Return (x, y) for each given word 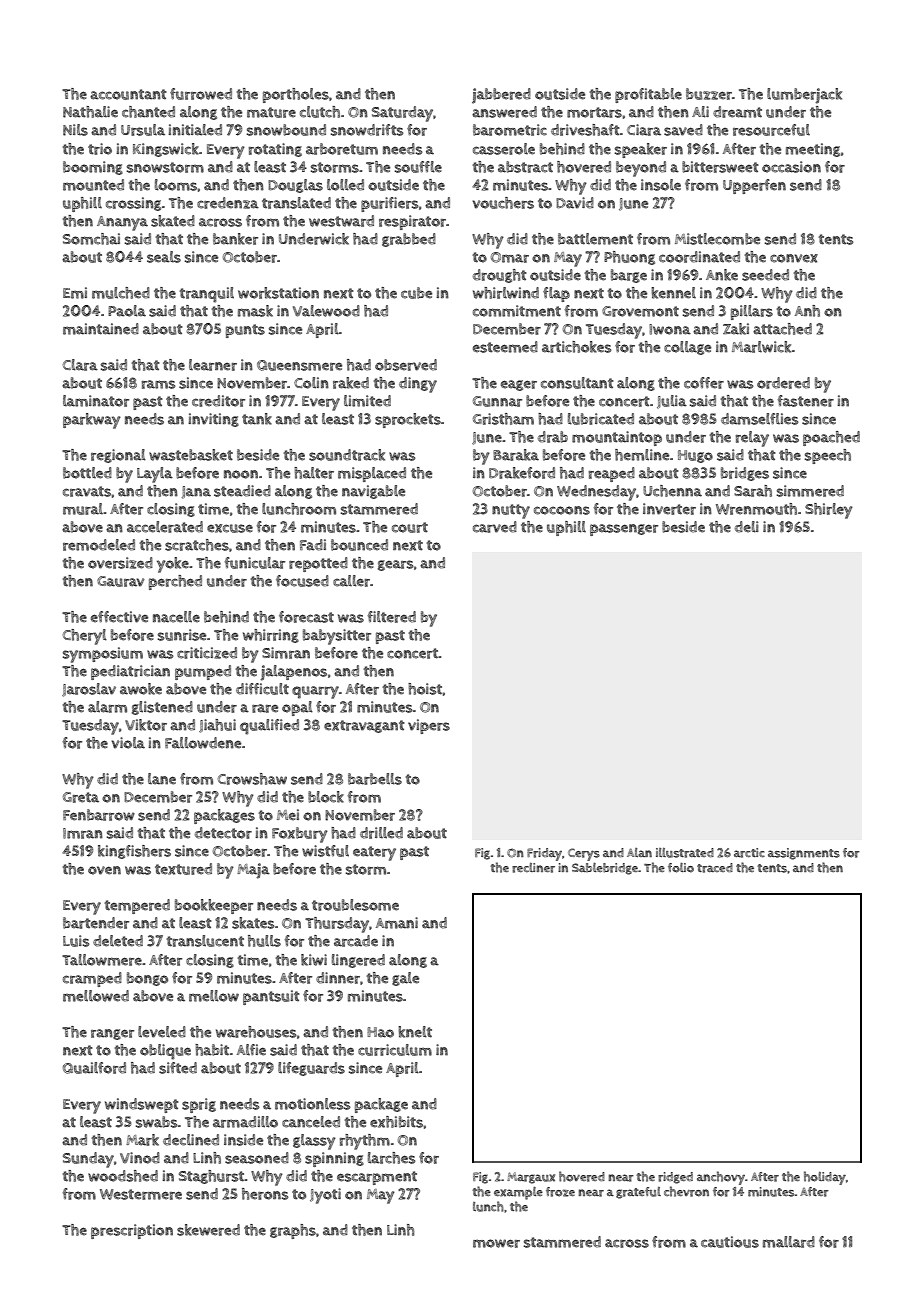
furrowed (201, 94)
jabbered (501, 96)
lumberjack (804, 96)
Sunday (88, 1160)
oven (104, 870)
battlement (595, 239)
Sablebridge (605, 868)
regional (118, 456)
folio (681, 867)
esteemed (505, 347)
